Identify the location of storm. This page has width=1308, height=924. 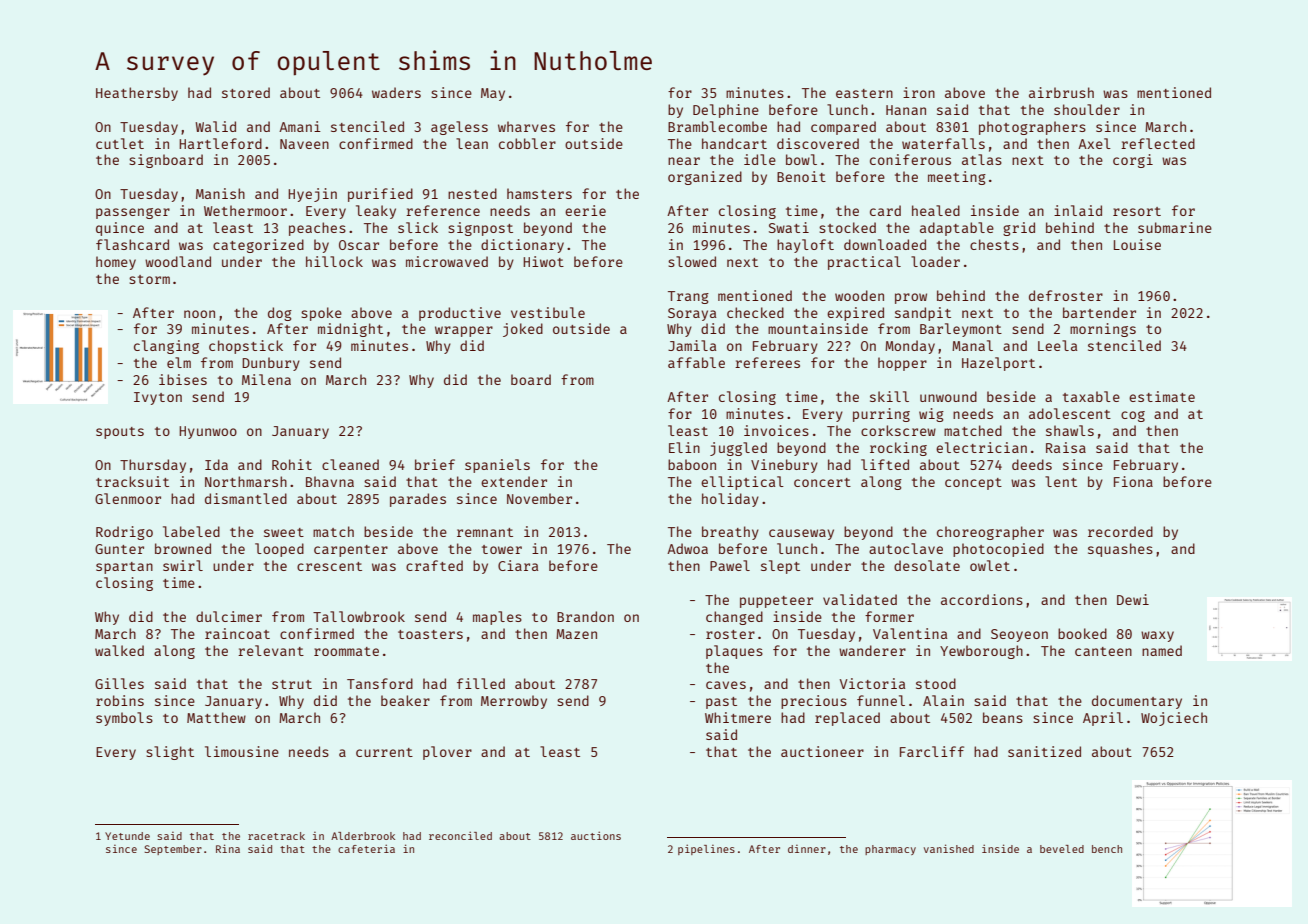
(149, 279).
